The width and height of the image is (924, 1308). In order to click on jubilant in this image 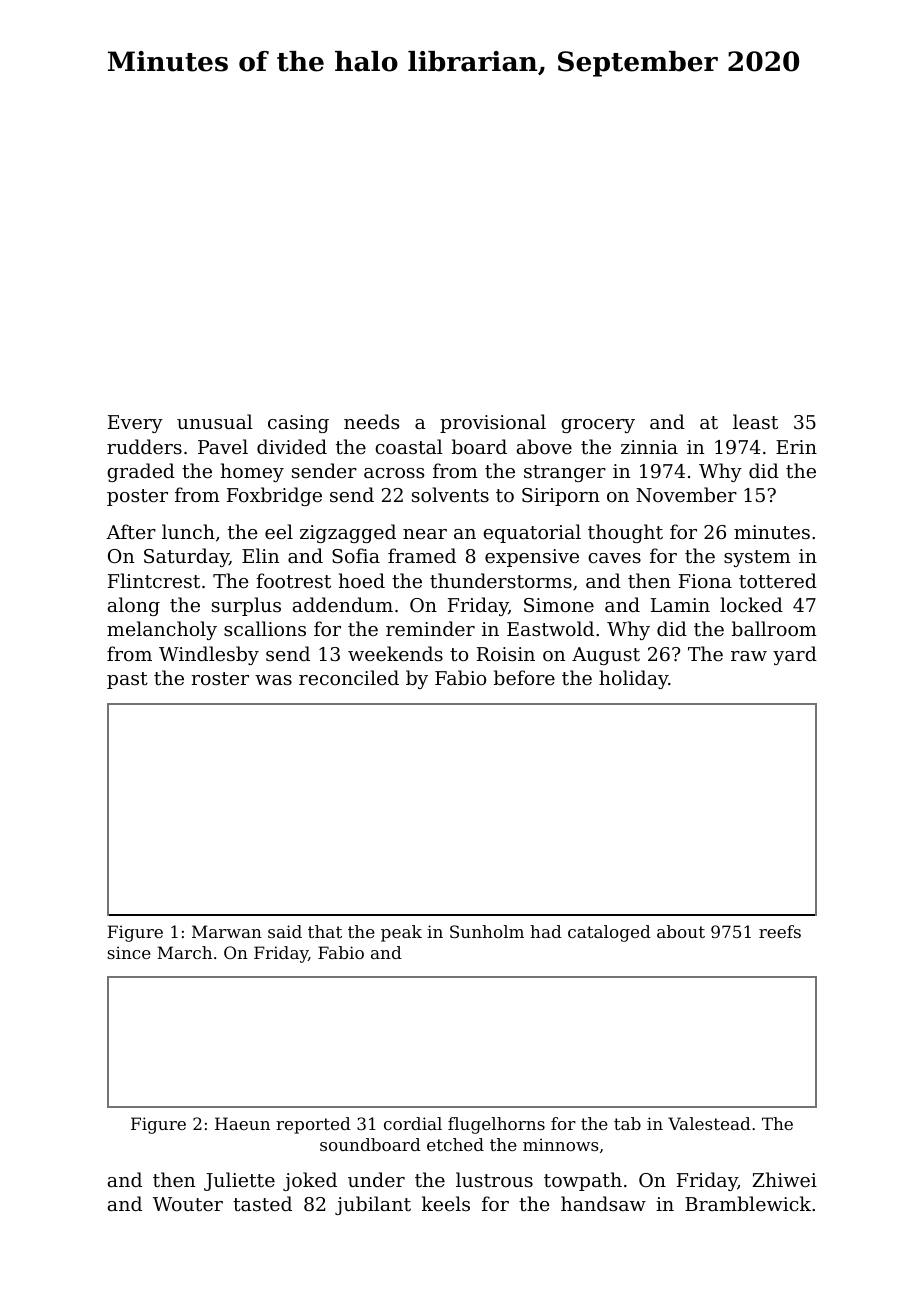, I will do `click(373, 1205)`.
